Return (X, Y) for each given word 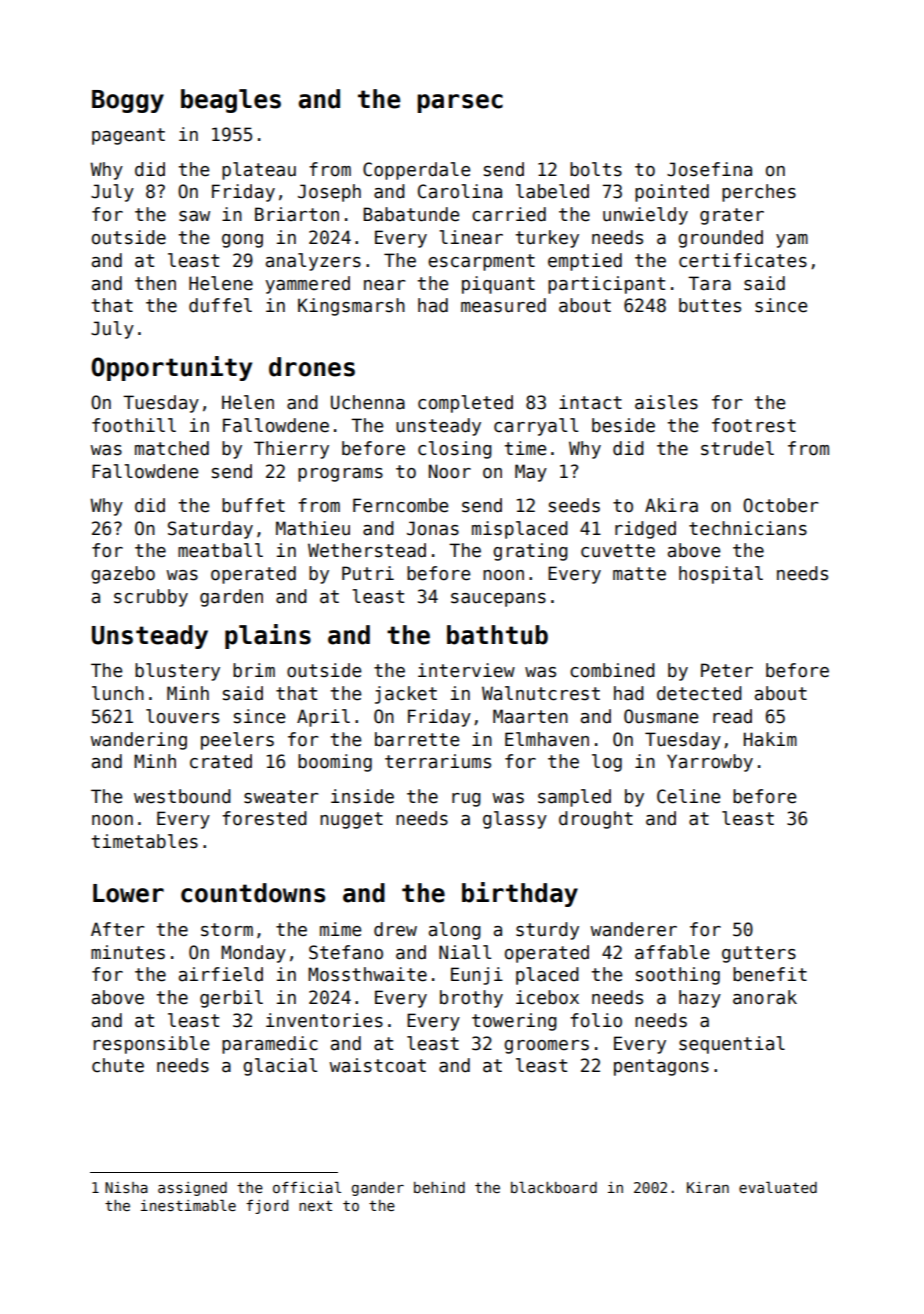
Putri (368, 573)
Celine (688, 796)
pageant (128, 136)
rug (466, 800)
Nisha (126, 1187)
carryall (536, 427)
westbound (182, 796)
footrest (754, 425)
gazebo (123, 575)
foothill (134, 425)
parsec (460, 103)
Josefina (709, 169)
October (781, 505)
